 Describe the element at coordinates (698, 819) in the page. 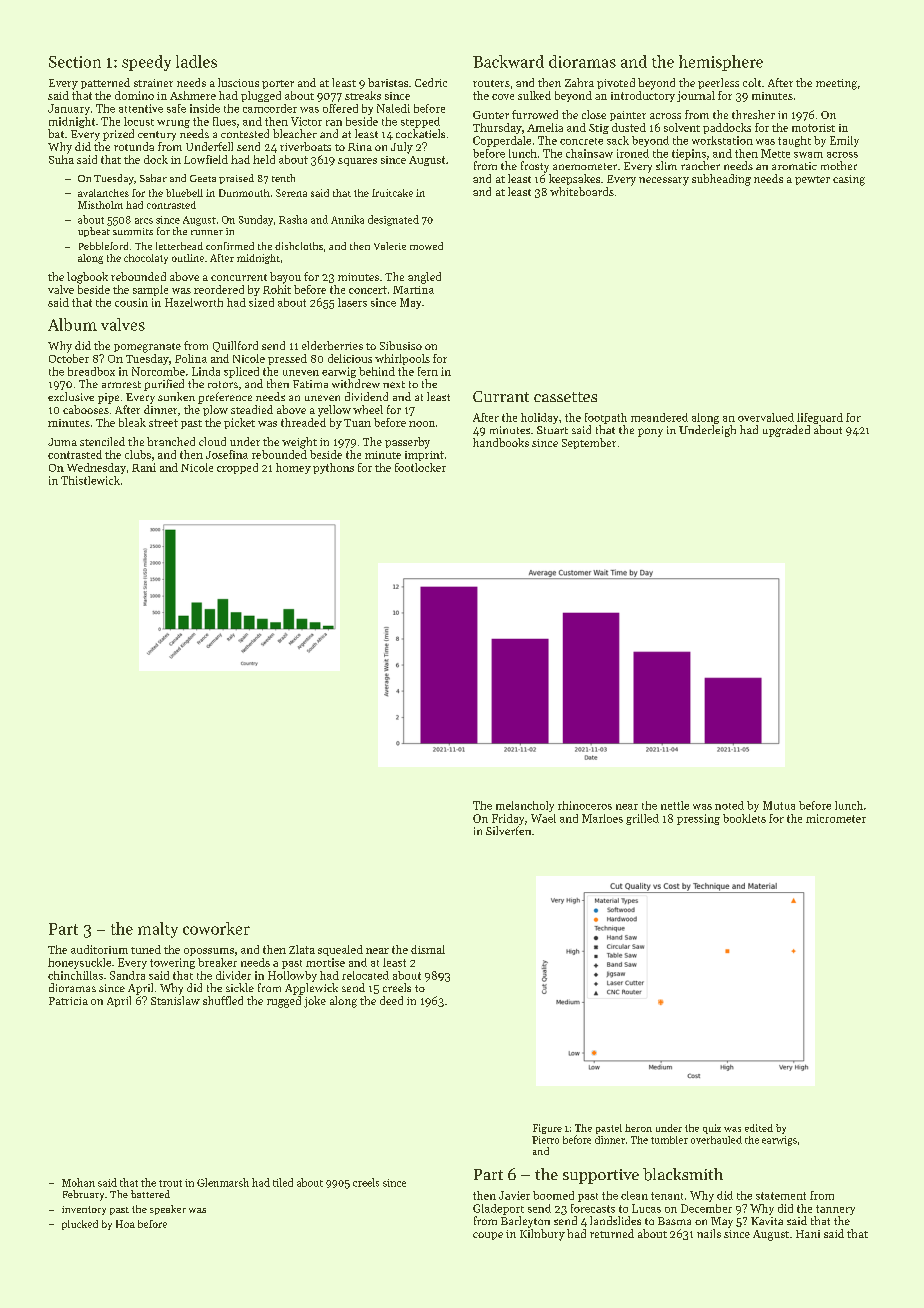

I see `pressing` at that location.
